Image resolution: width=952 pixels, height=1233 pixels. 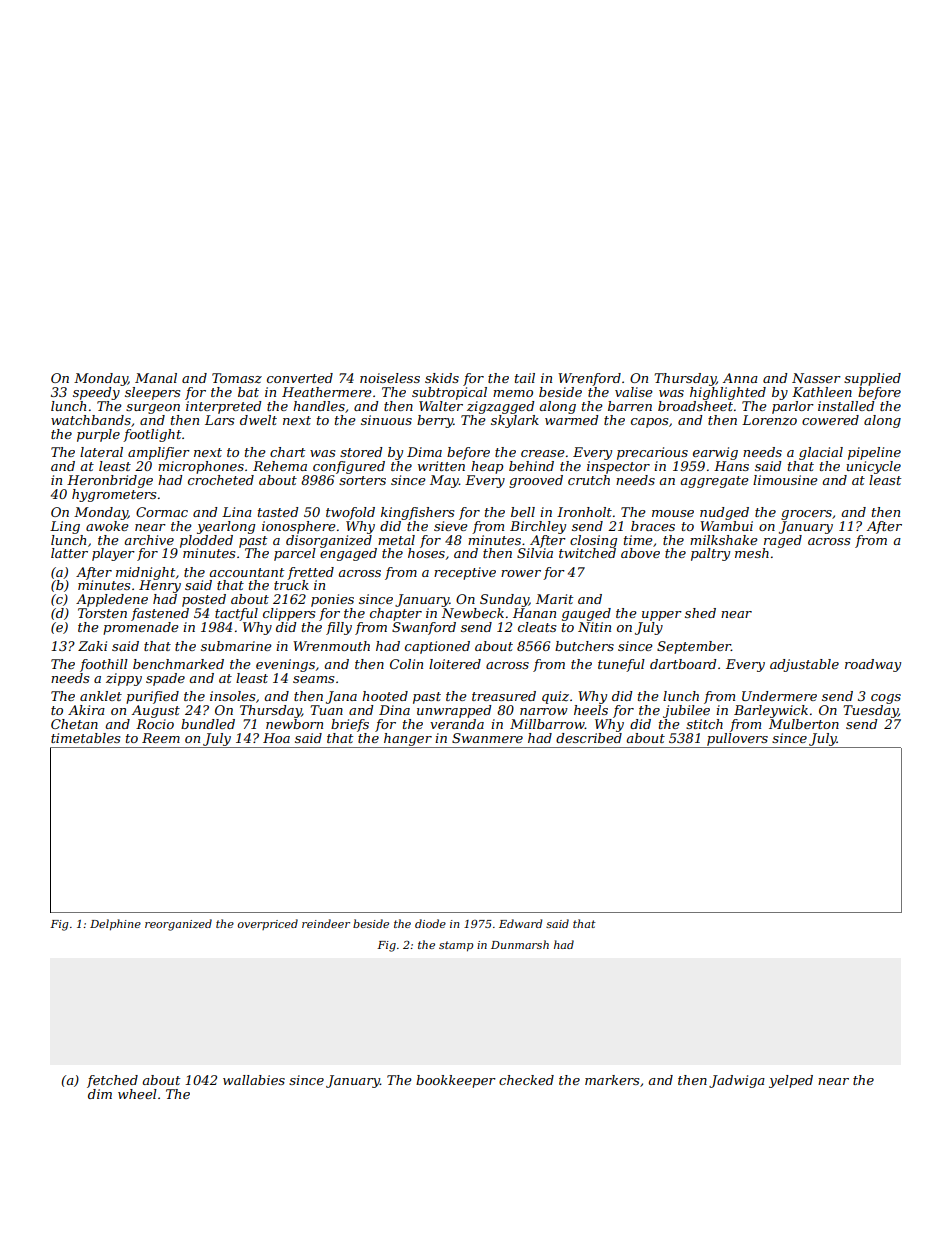 I want to click on diode, so click(x=430, y=923).
